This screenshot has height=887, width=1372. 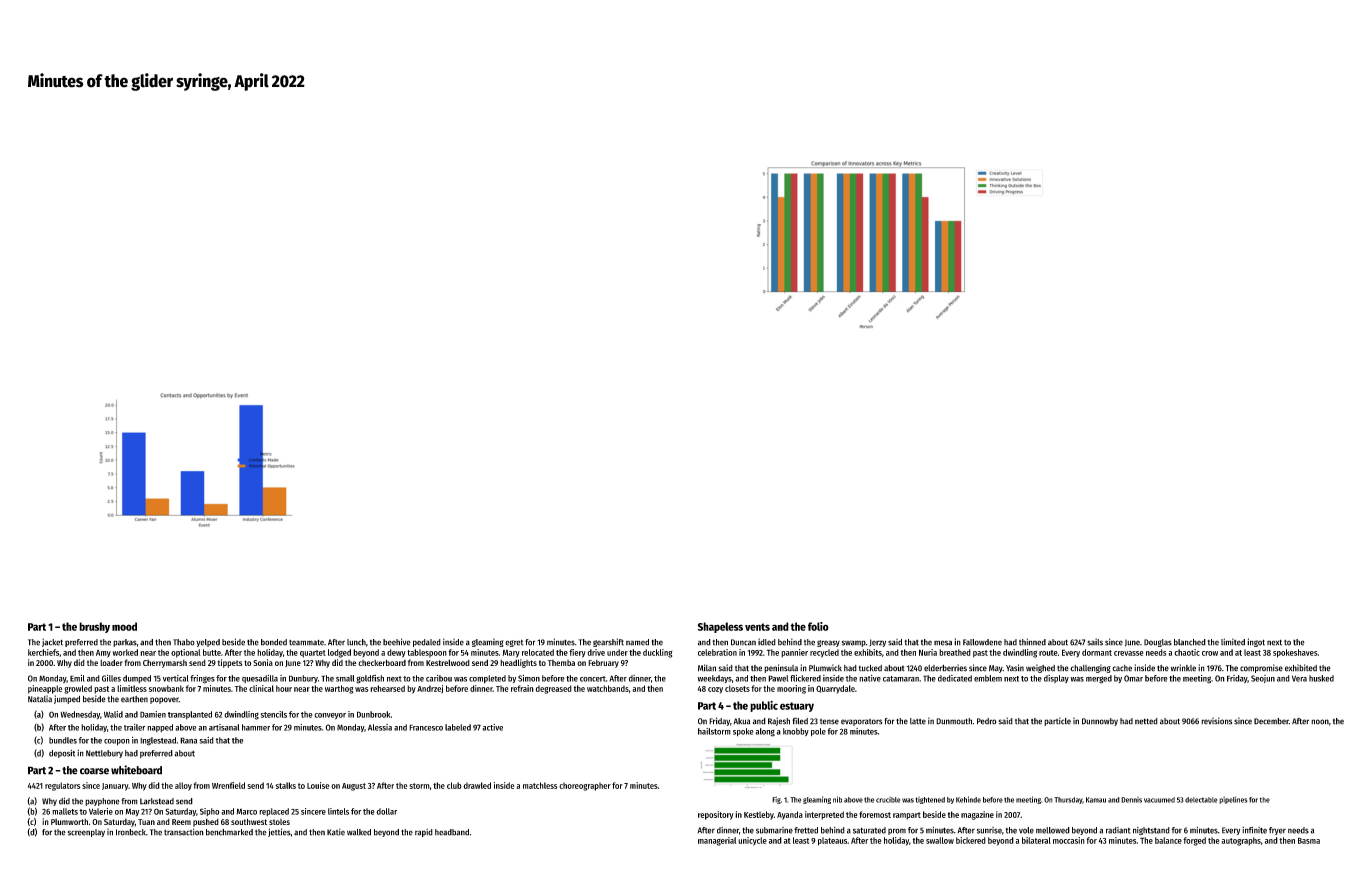 I want to click on pineapple, so click(x=45, y=689).
